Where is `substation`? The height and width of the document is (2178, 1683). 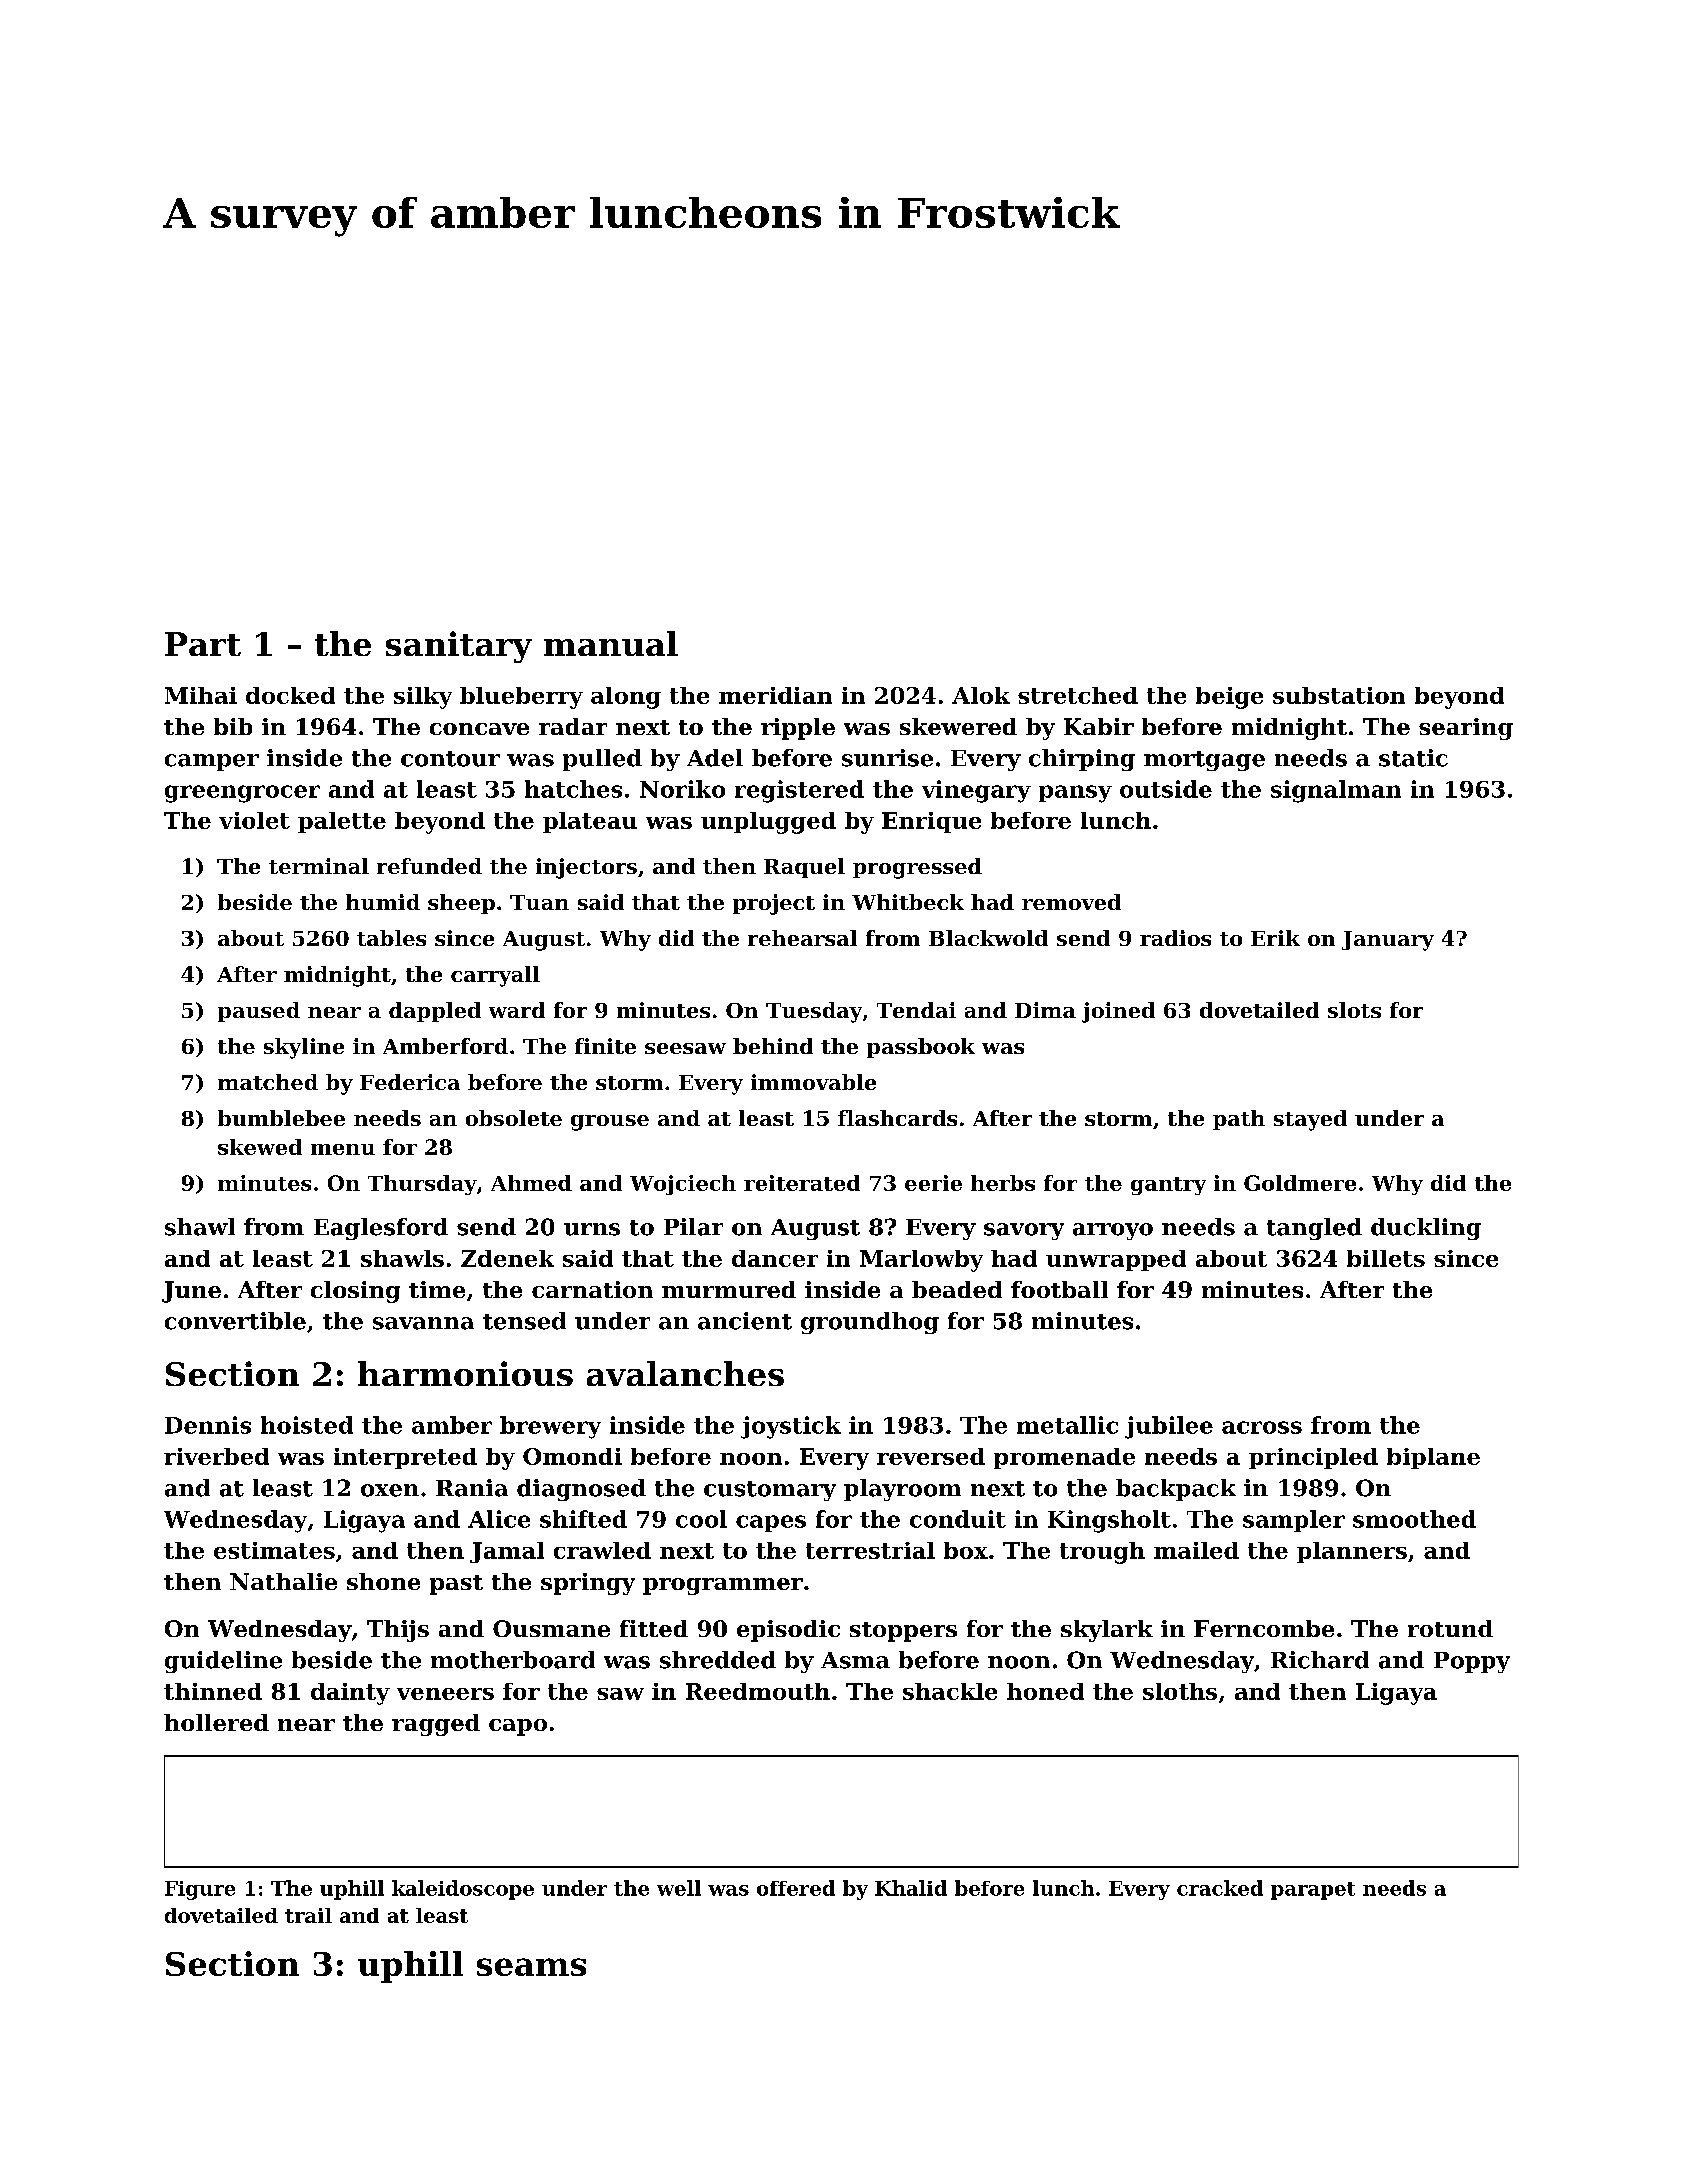
substation is located at coordinates (1339, 695).
